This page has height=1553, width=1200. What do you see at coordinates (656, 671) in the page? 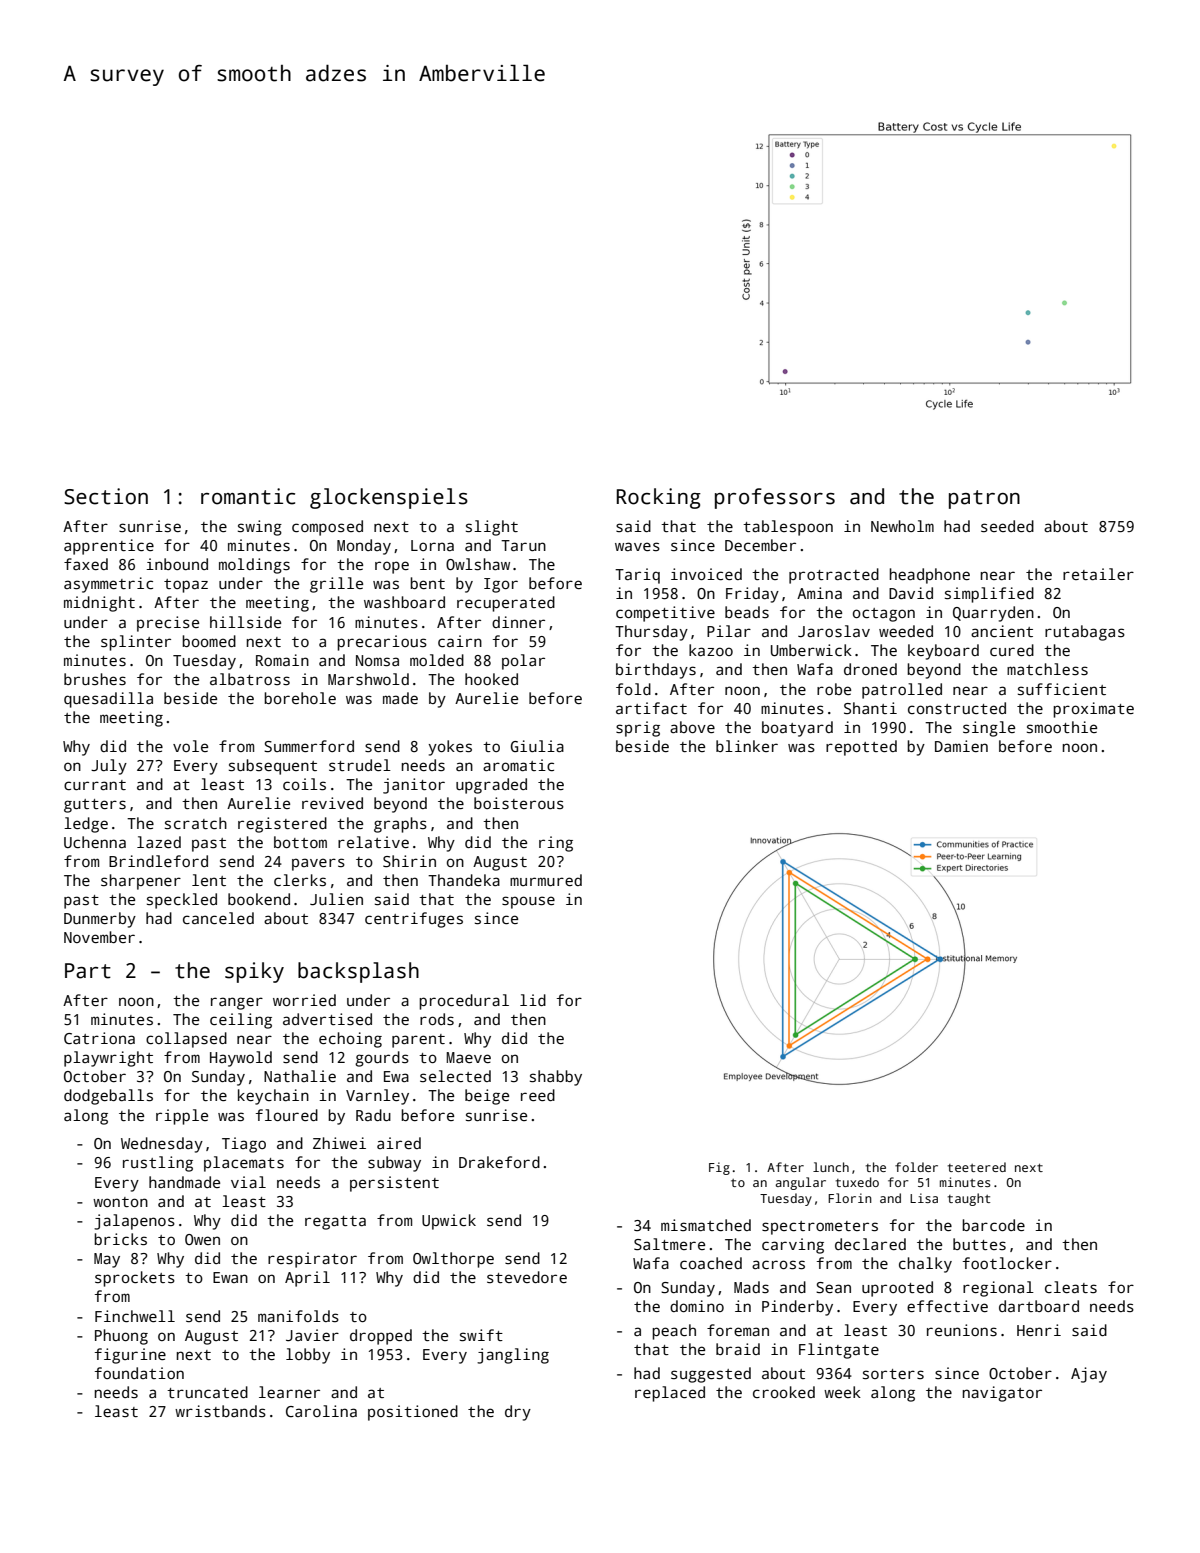
I see `birthdays` at bounding box center [656, 671].
